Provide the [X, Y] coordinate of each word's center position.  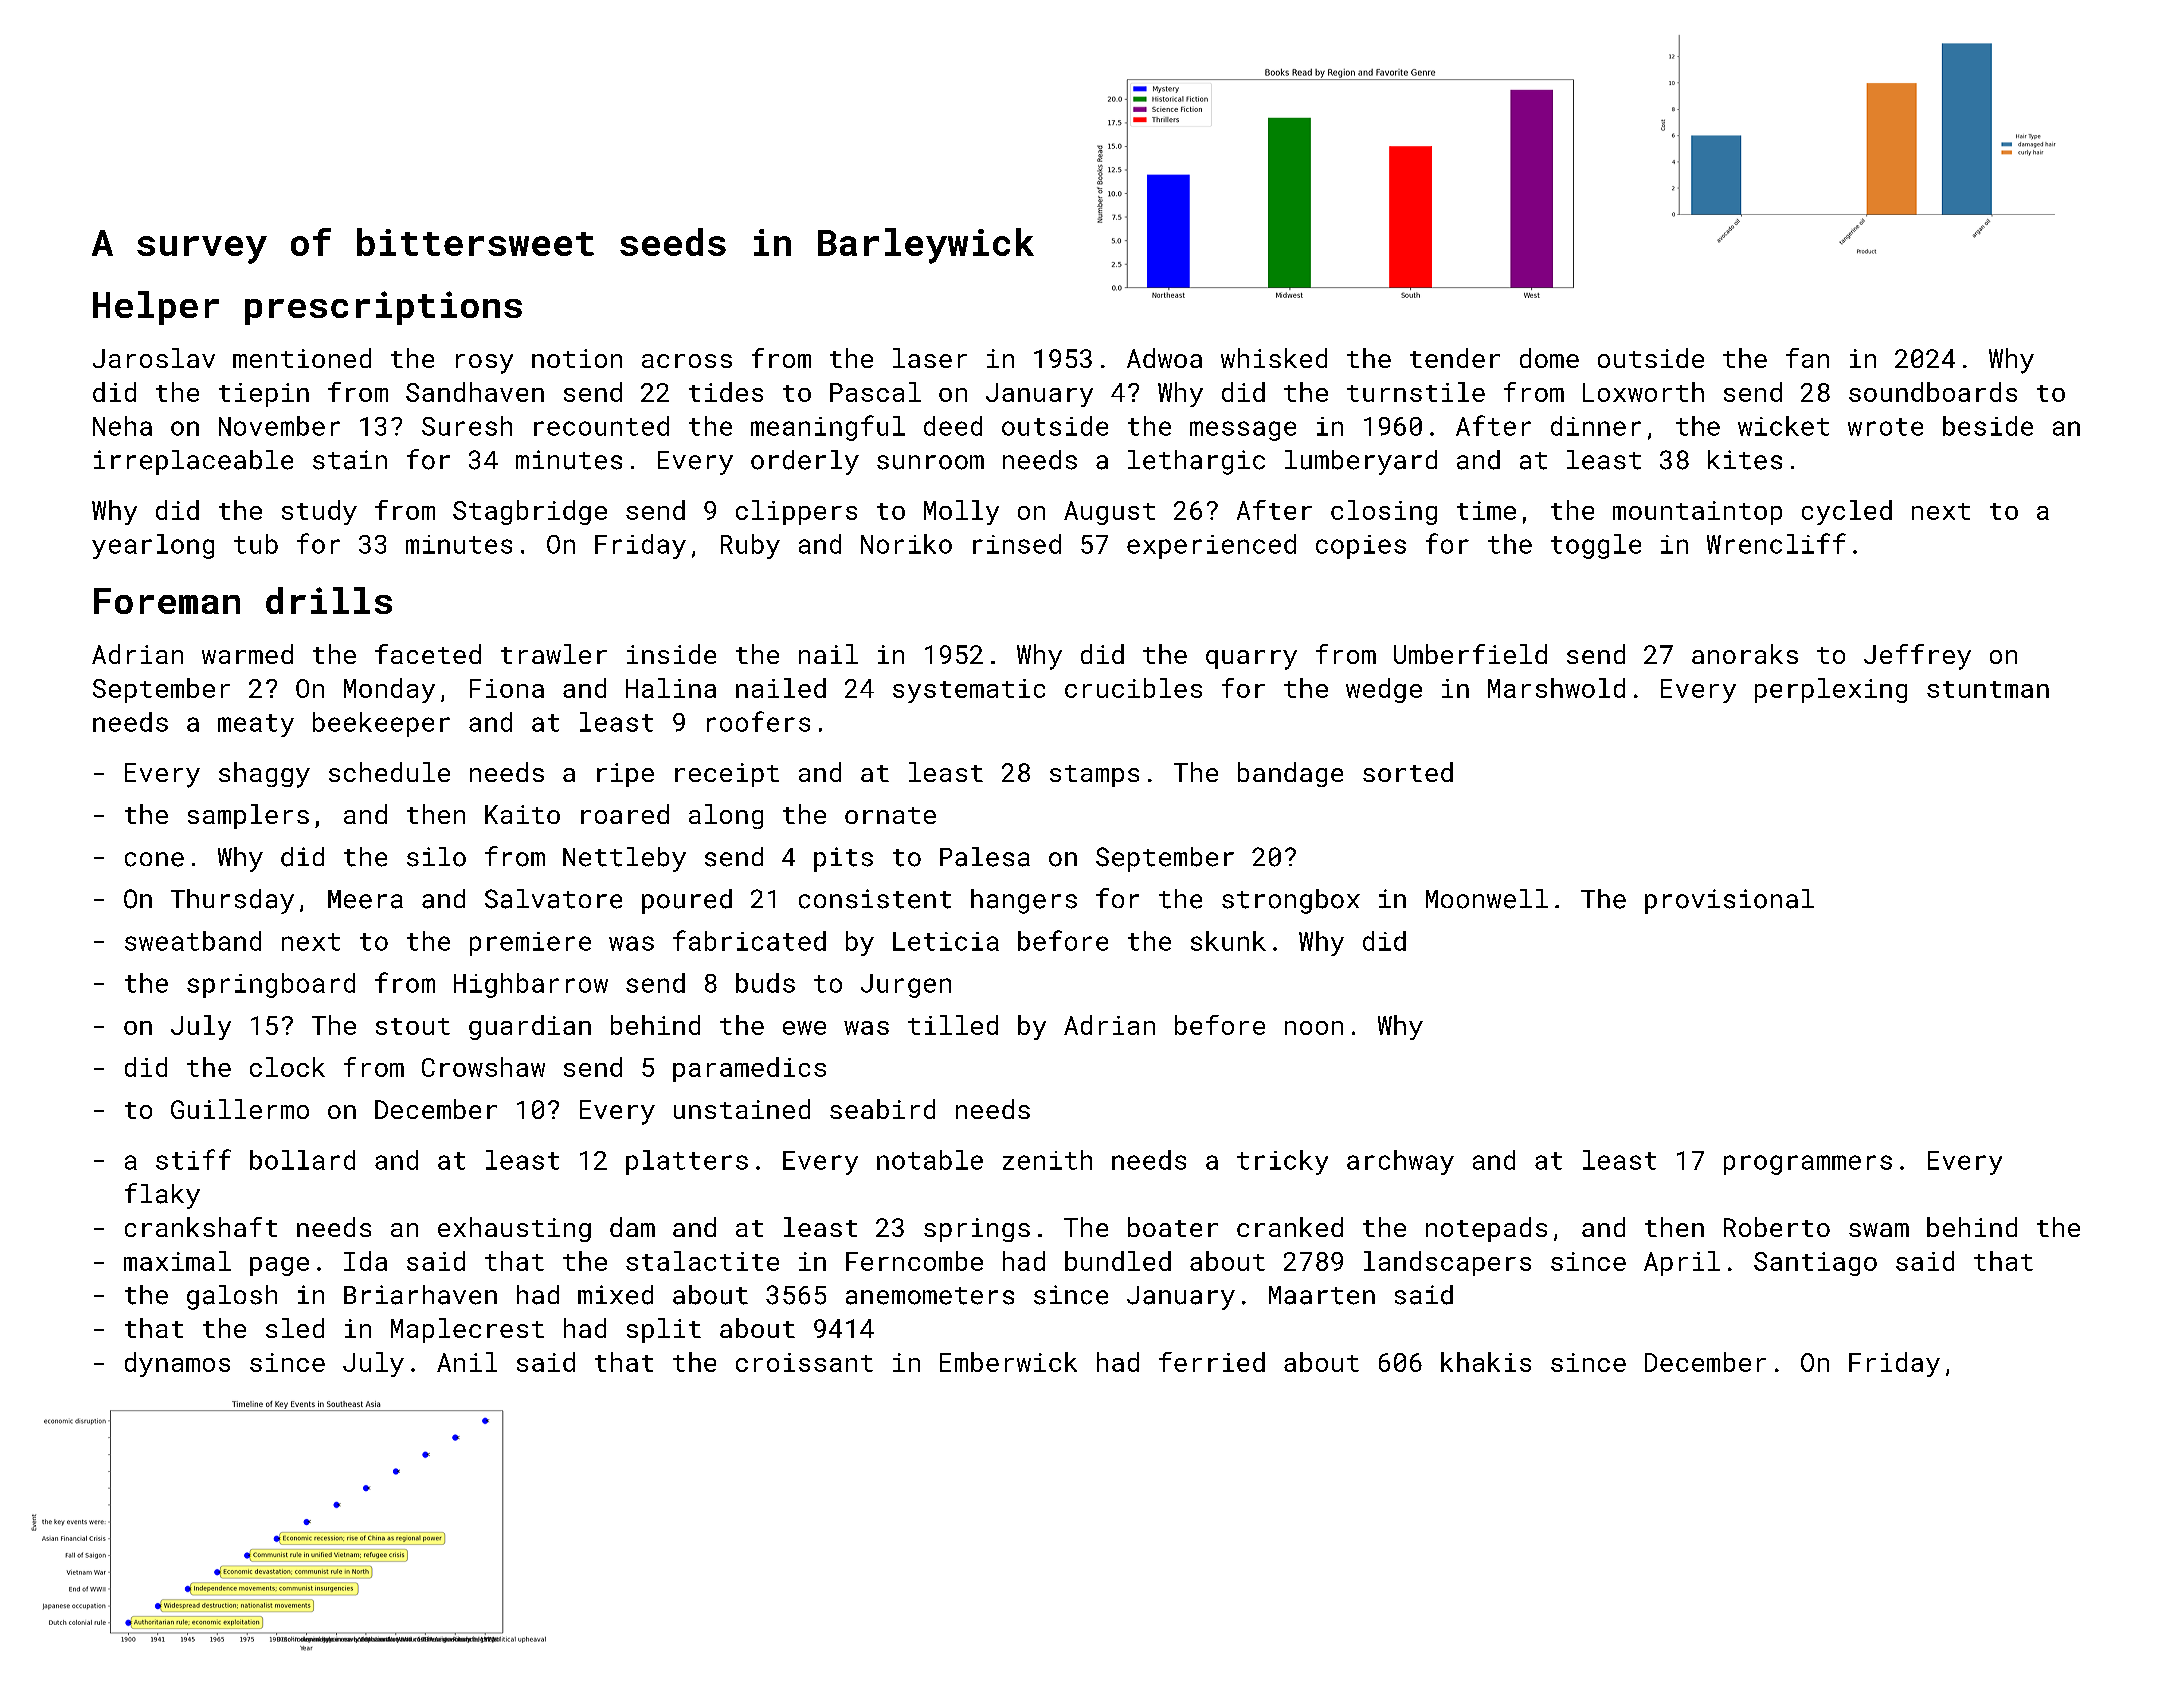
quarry [1251, 660]
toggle [1596, 546]
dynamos [177, 1364]
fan [1807, 358]
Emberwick [1008, 1362]
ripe [625, 775]
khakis [1486, 1362]
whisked [1274, 358]
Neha [122, 426]
